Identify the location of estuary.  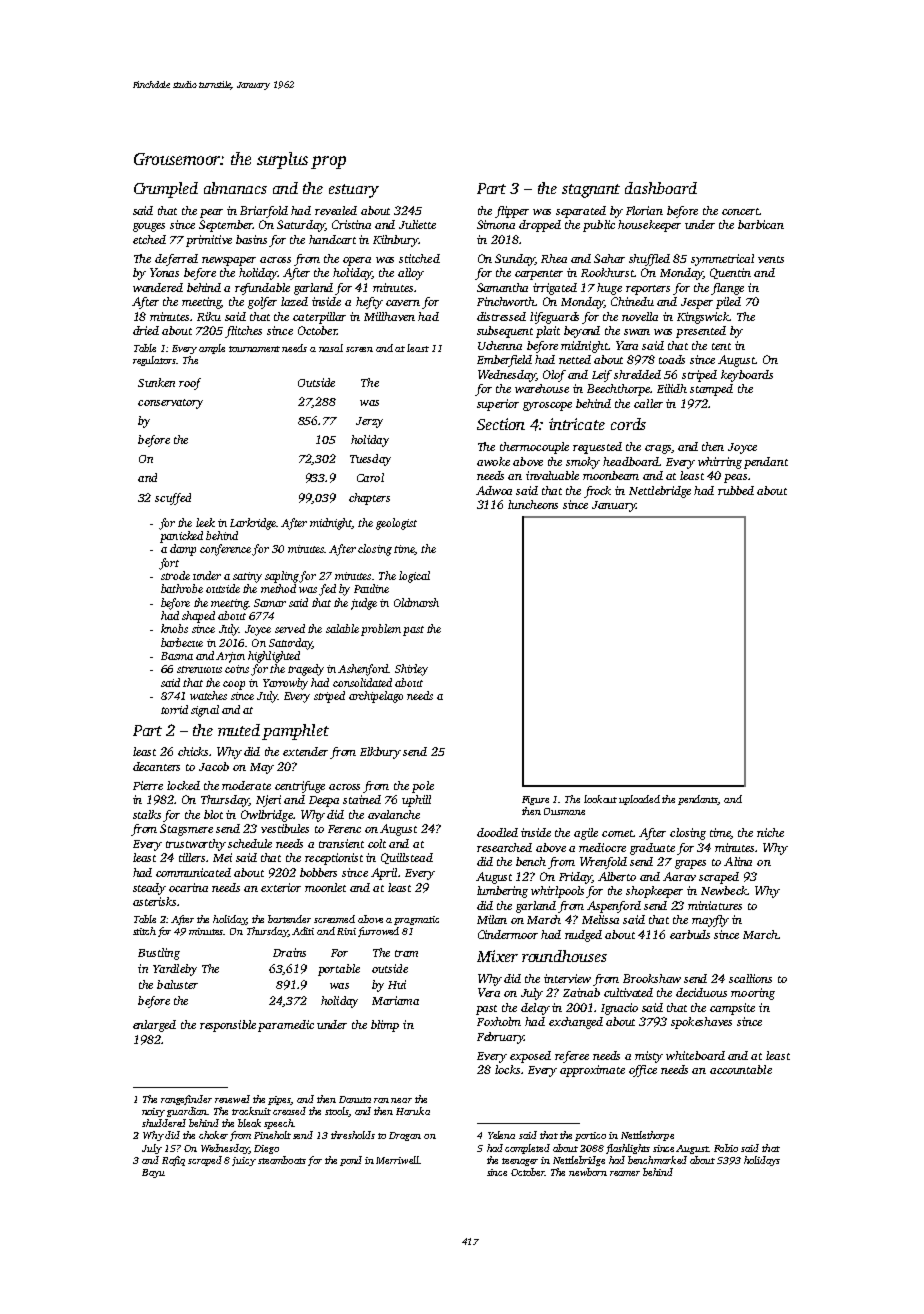
(354, 191).
